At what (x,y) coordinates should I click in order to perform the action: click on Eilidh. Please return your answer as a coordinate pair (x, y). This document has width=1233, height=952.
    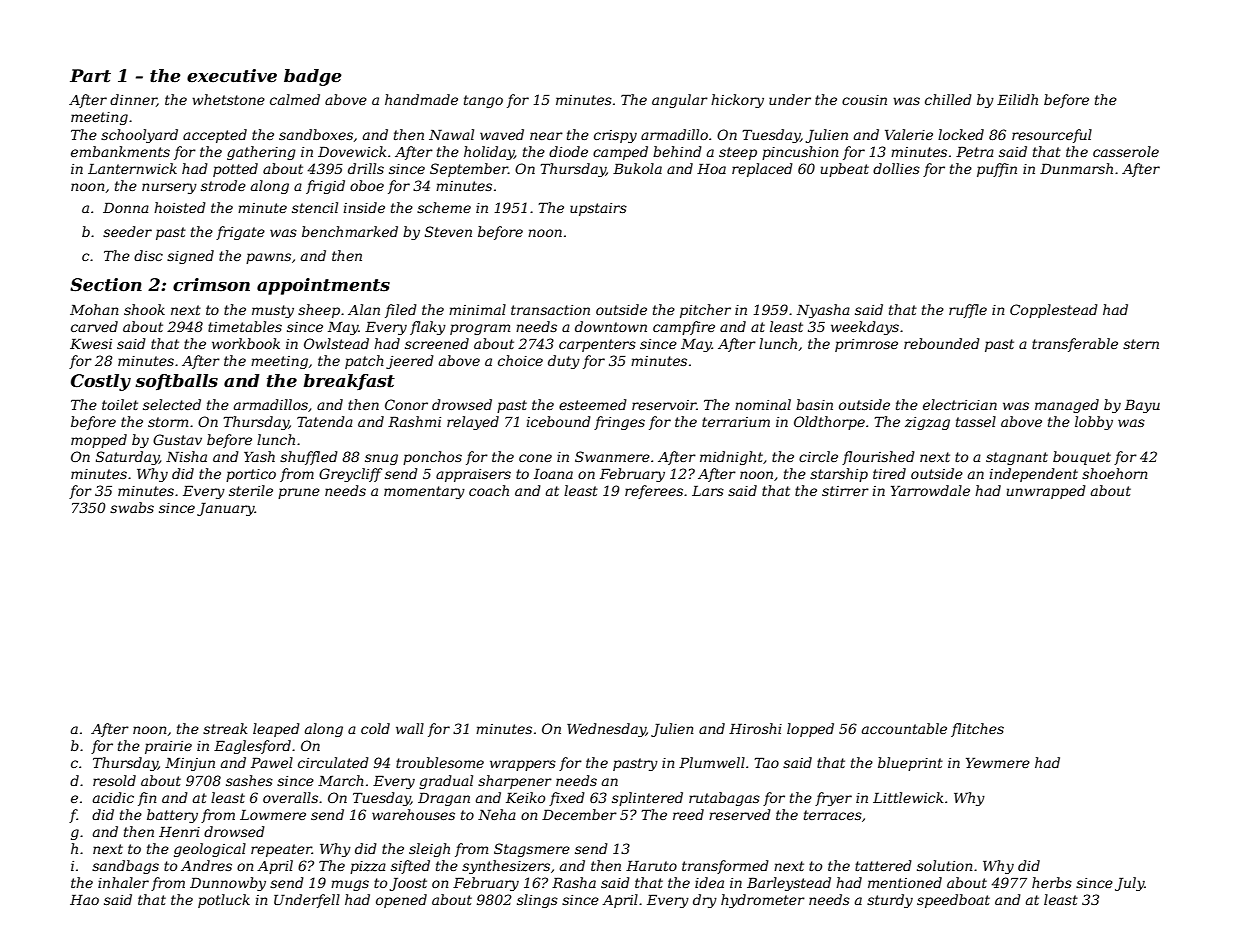
    Looking at the image, I should click on (1017, 99).
